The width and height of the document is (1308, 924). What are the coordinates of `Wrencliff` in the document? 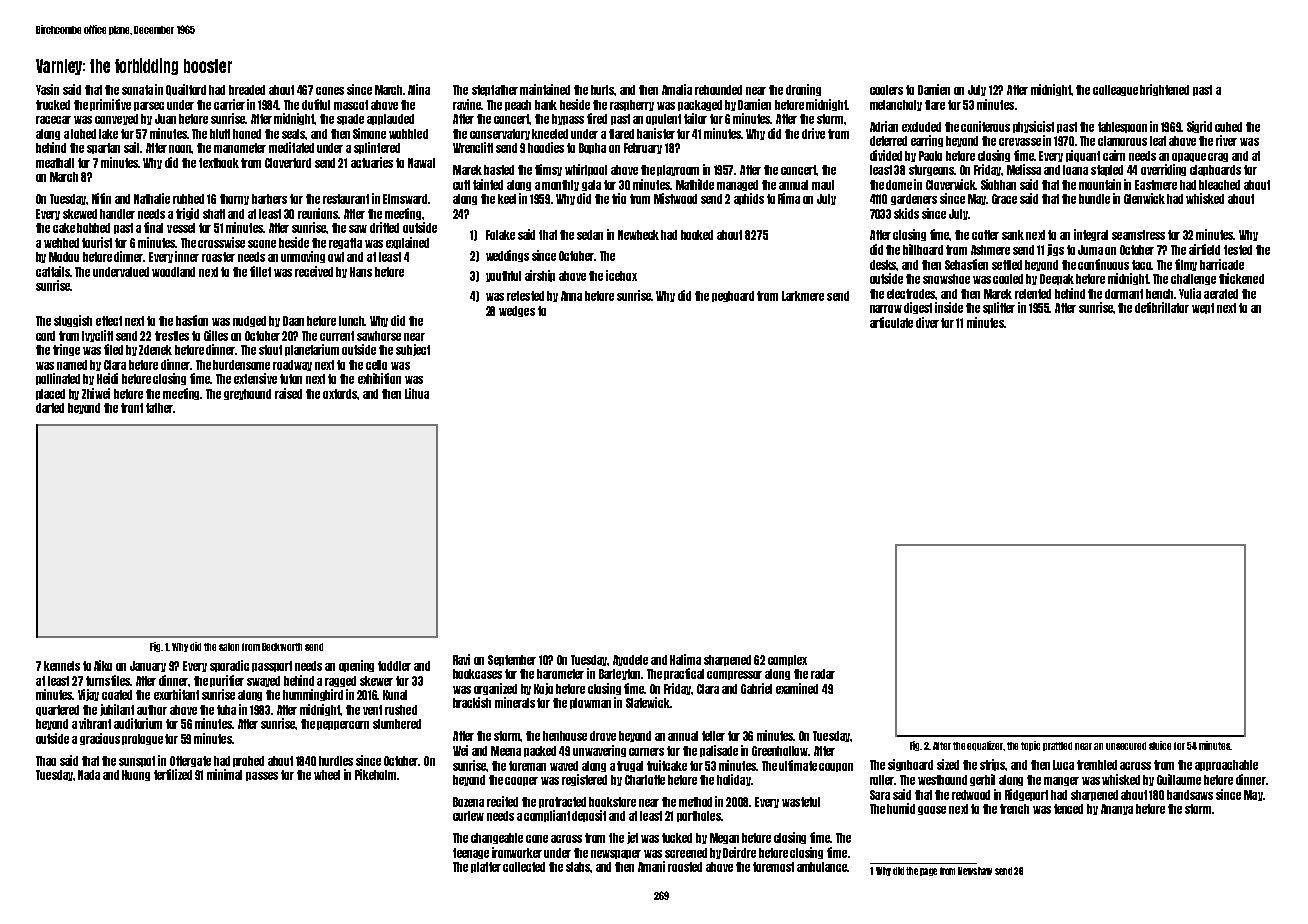 It's located at (473, 147).
